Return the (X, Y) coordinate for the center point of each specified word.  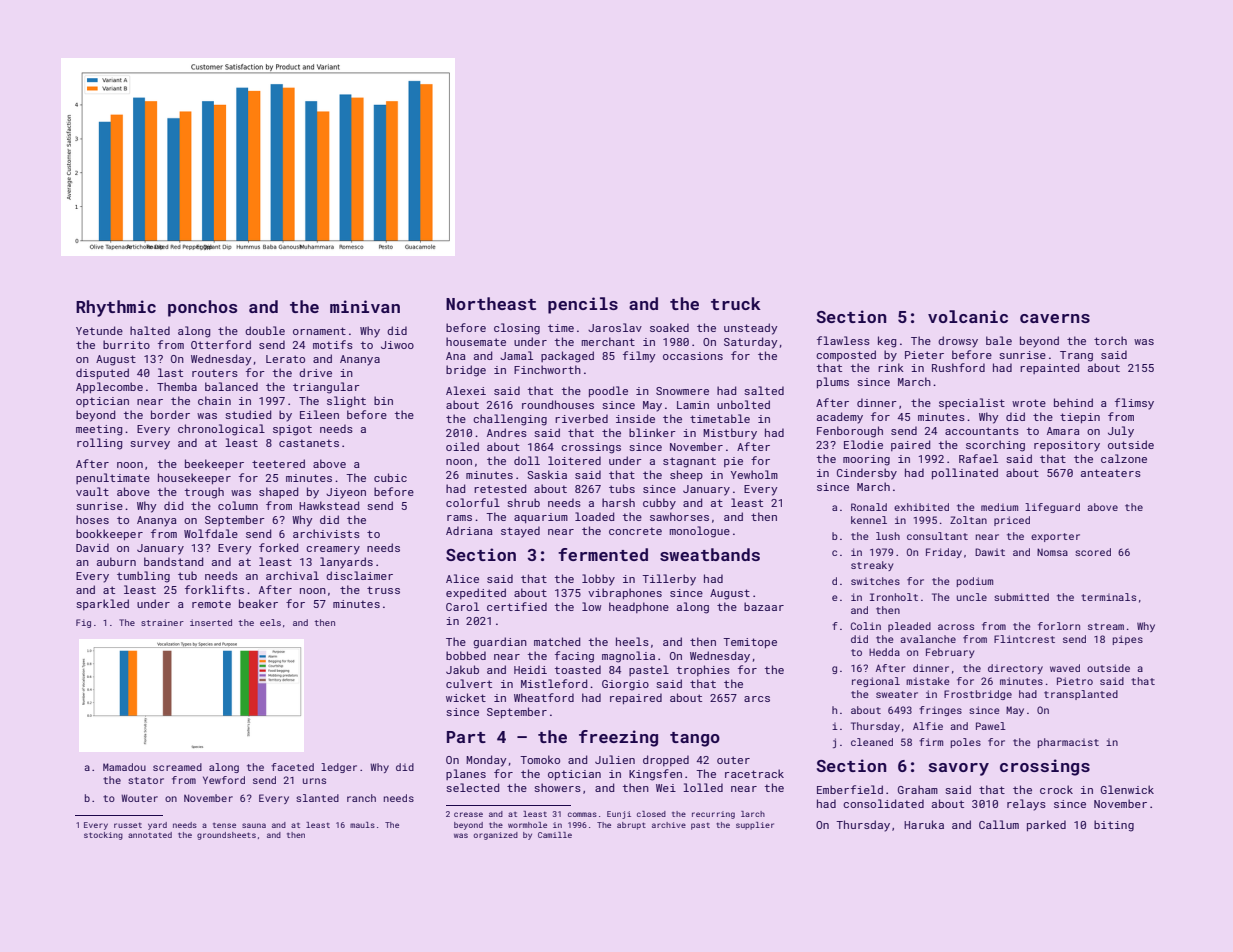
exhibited (921, 507)
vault (92, 491)
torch (1110, 340)
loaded (594, 516)
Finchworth (547, 369)
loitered (574, 460)
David (92, 547)
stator (146, 780)
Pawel (991, 726)
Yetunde (99, 330)
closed (651, 814)
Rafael (978, 458)
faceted (292, 767)
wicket (466, 697)
